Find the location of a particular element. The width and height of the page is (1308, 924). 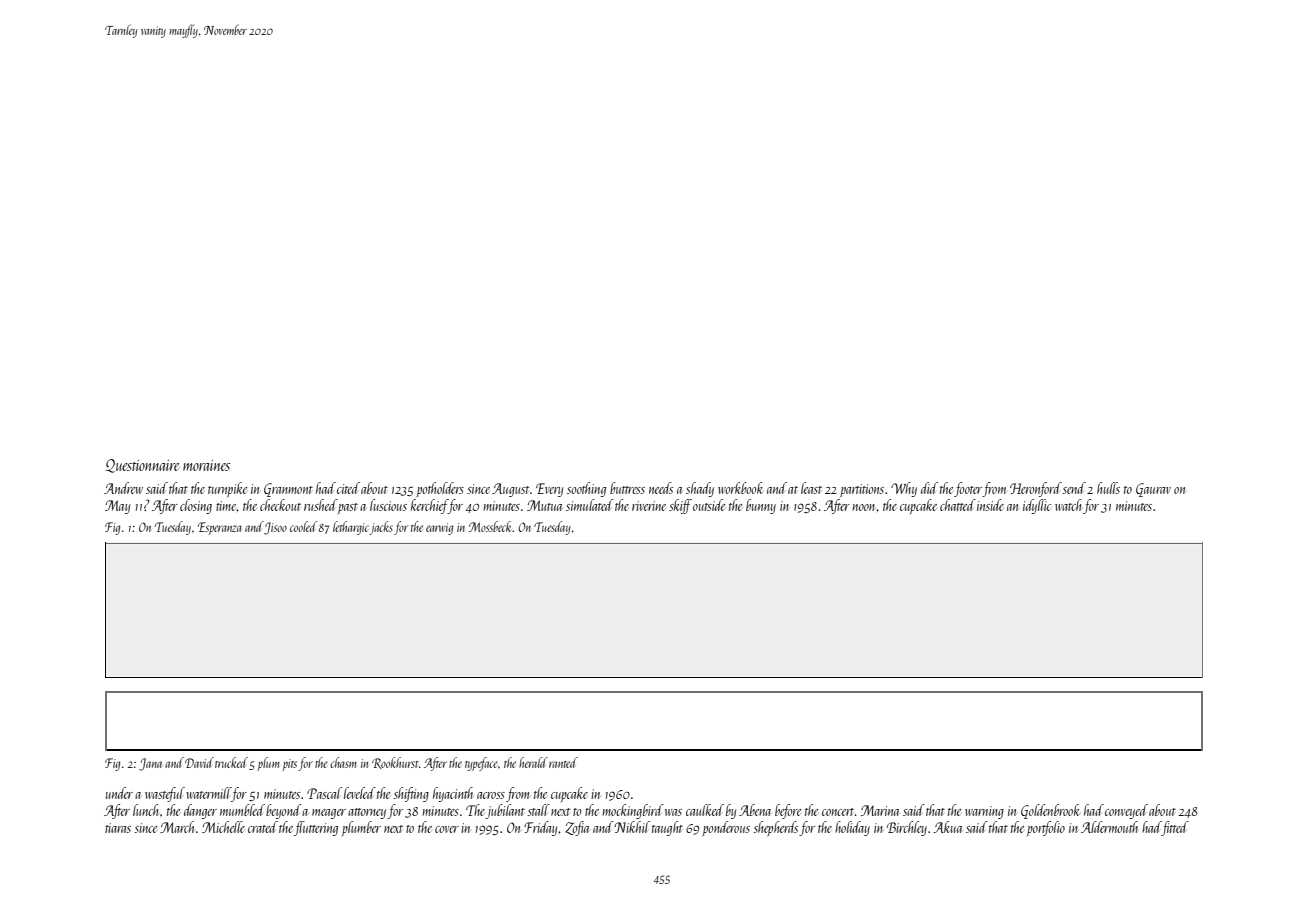

noon is located at coordinates (865, 507).
